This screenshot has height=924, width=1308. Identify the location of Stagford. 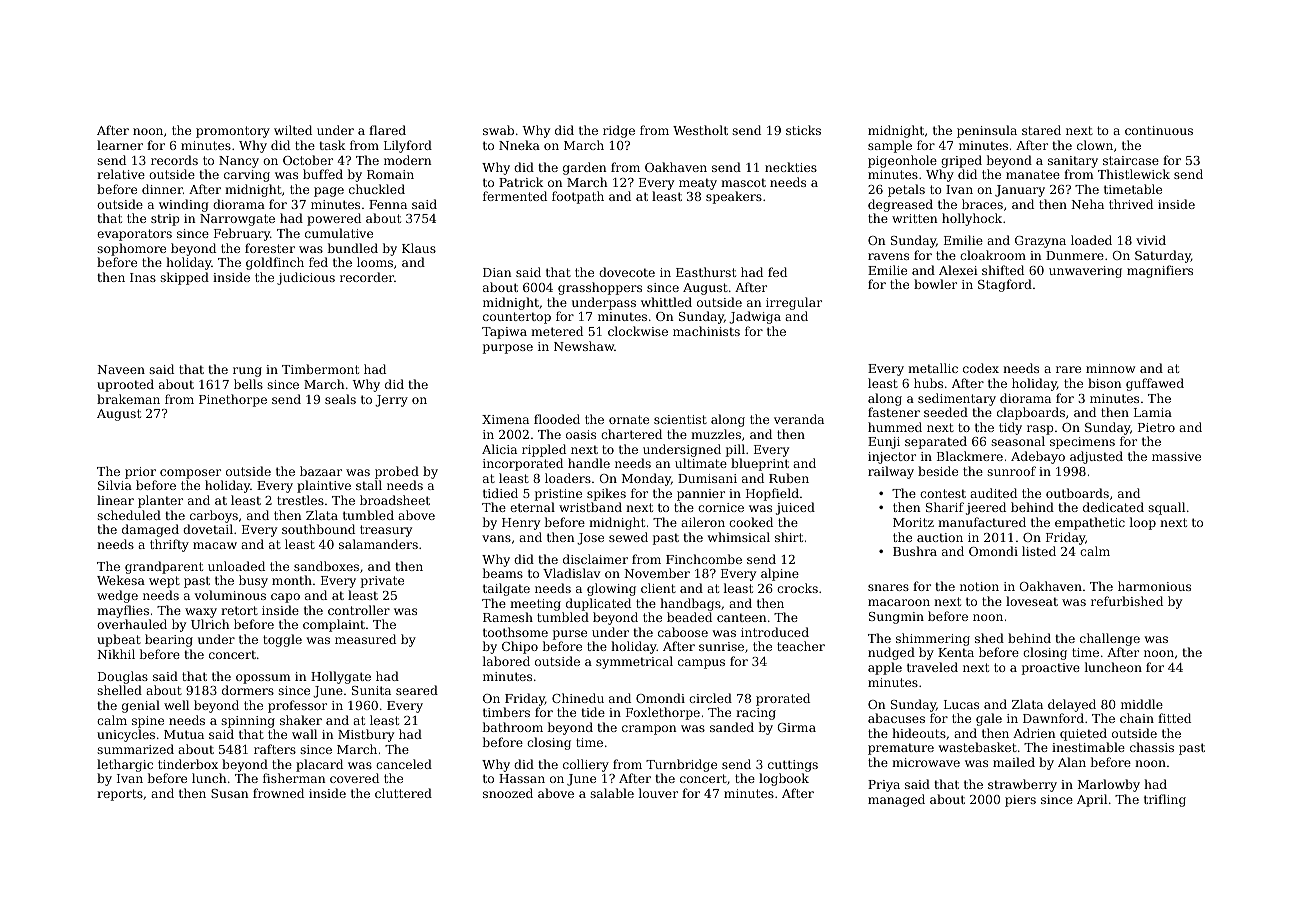
(1005, 285).
